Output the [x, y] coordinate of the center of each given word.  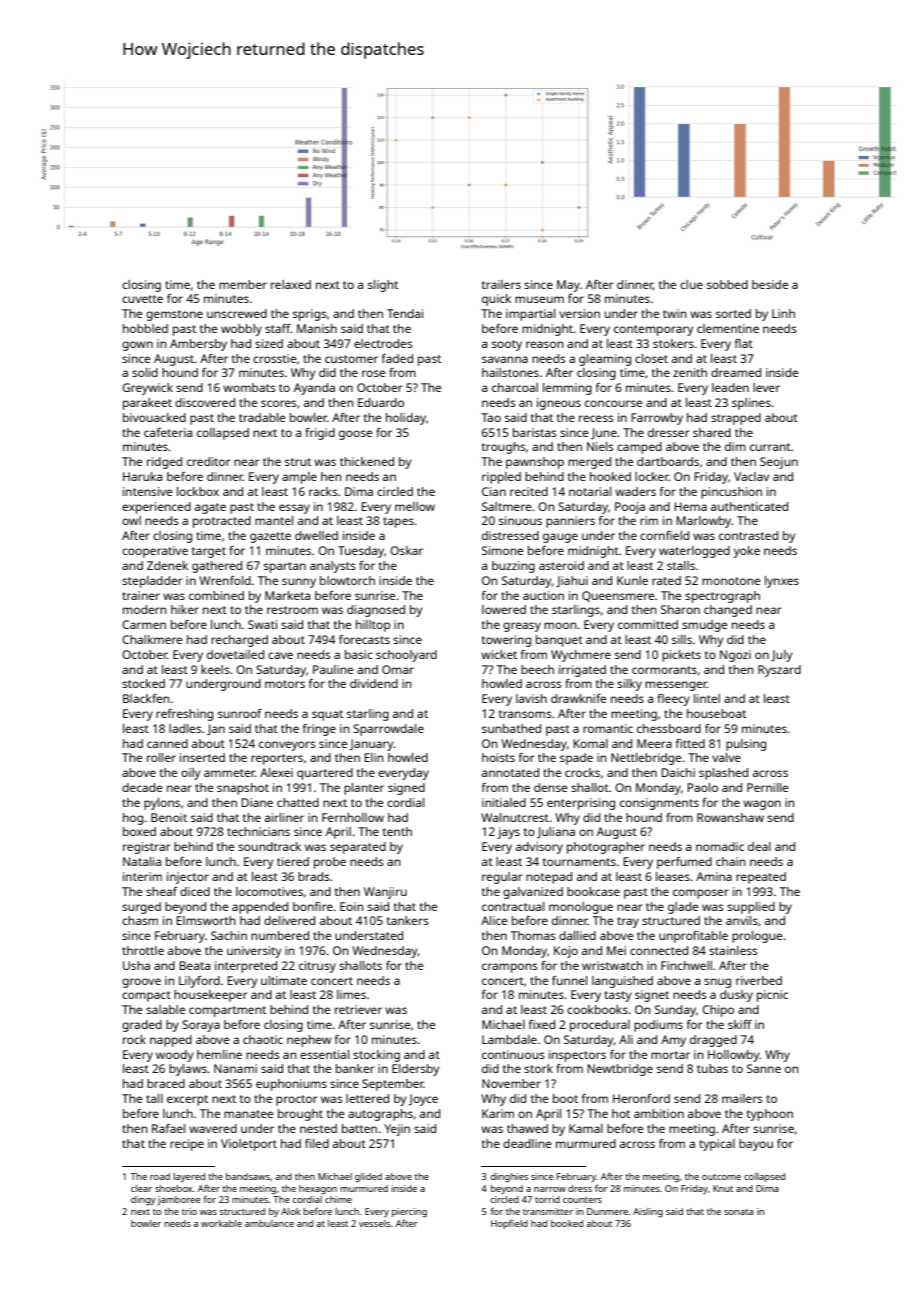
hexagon [318, 1189]
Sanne [764, 1068]
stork [538, 1068]
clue [691, 284]
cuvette [142, 299]
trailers [501, 284]
